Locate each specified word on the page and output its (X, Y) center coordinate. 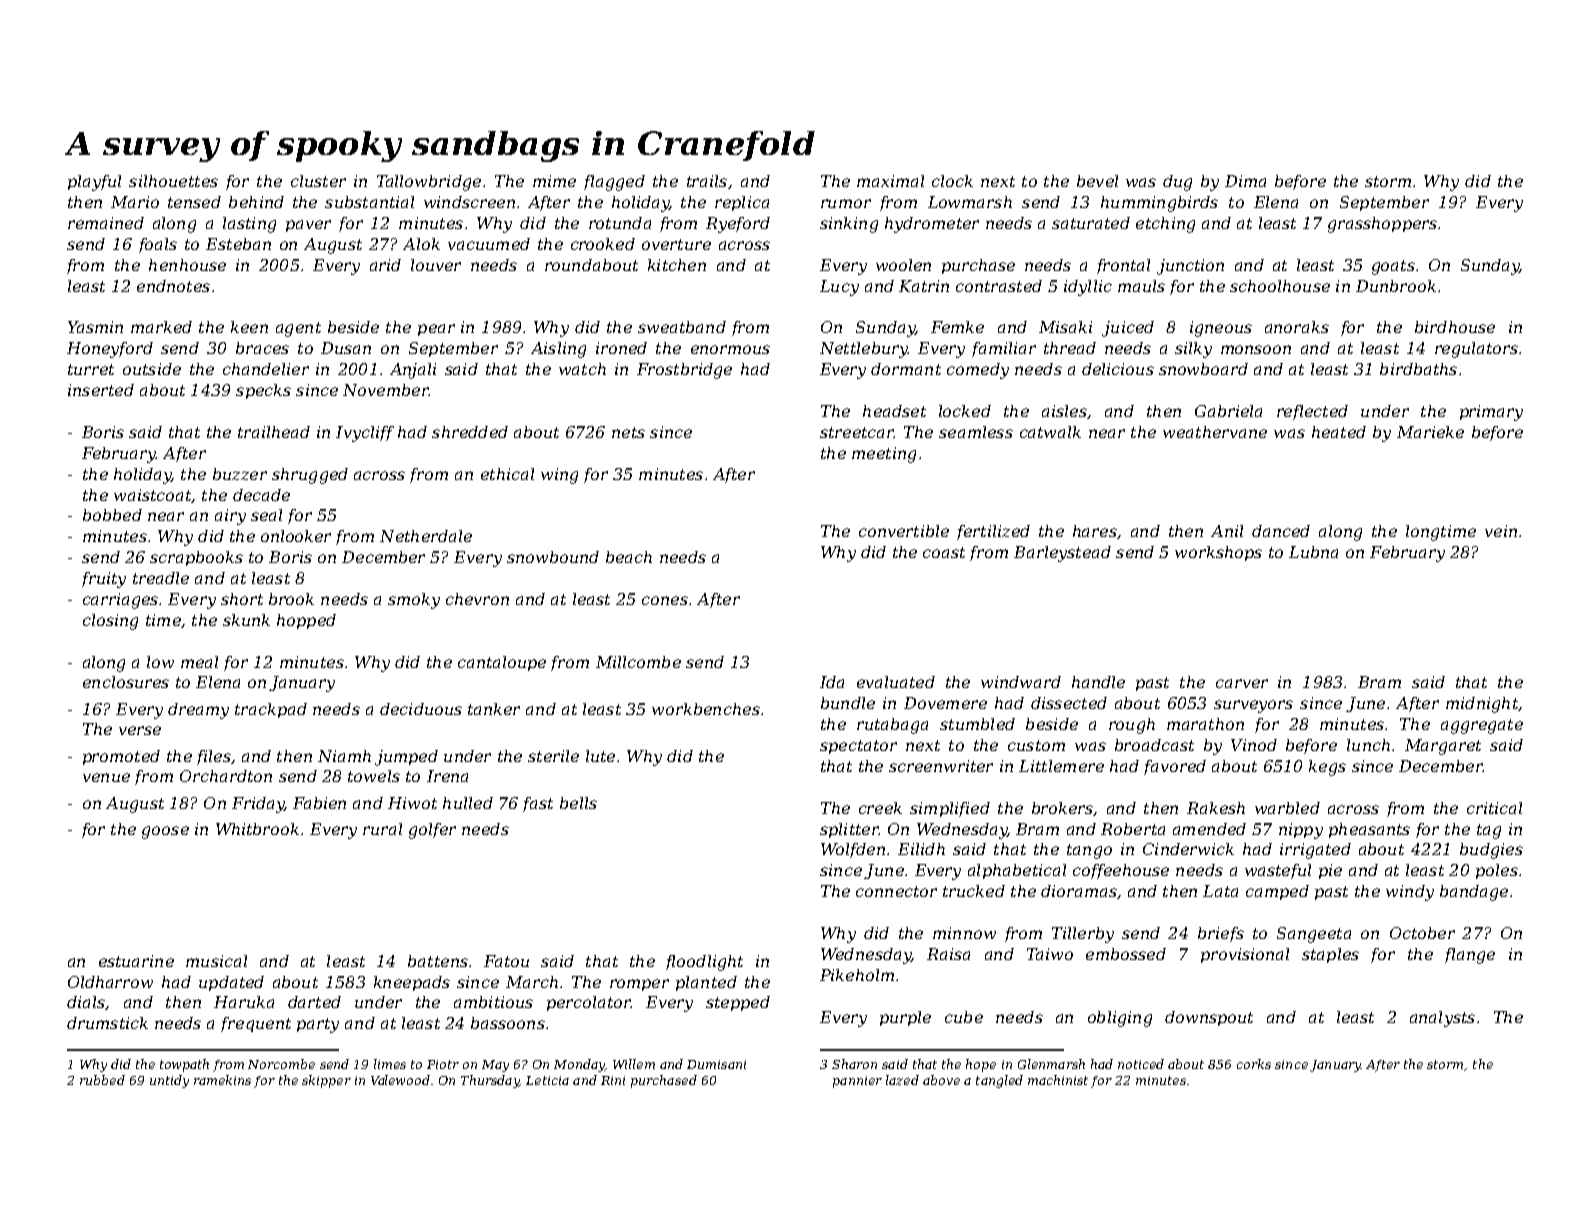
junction (1190, 267)
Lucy (839, 288)
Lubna (1313, 552)
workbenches (706, 709)
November (386, 390)
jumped (406, 758)
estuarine (136, 961)
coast (944, 552)
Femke (957, 327)
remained (106, 223)
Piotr (443, 1064)
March (532, 982)
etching (1165, 225)
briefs (1221, 934)
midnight (1482, 705)
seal (266, 515)
